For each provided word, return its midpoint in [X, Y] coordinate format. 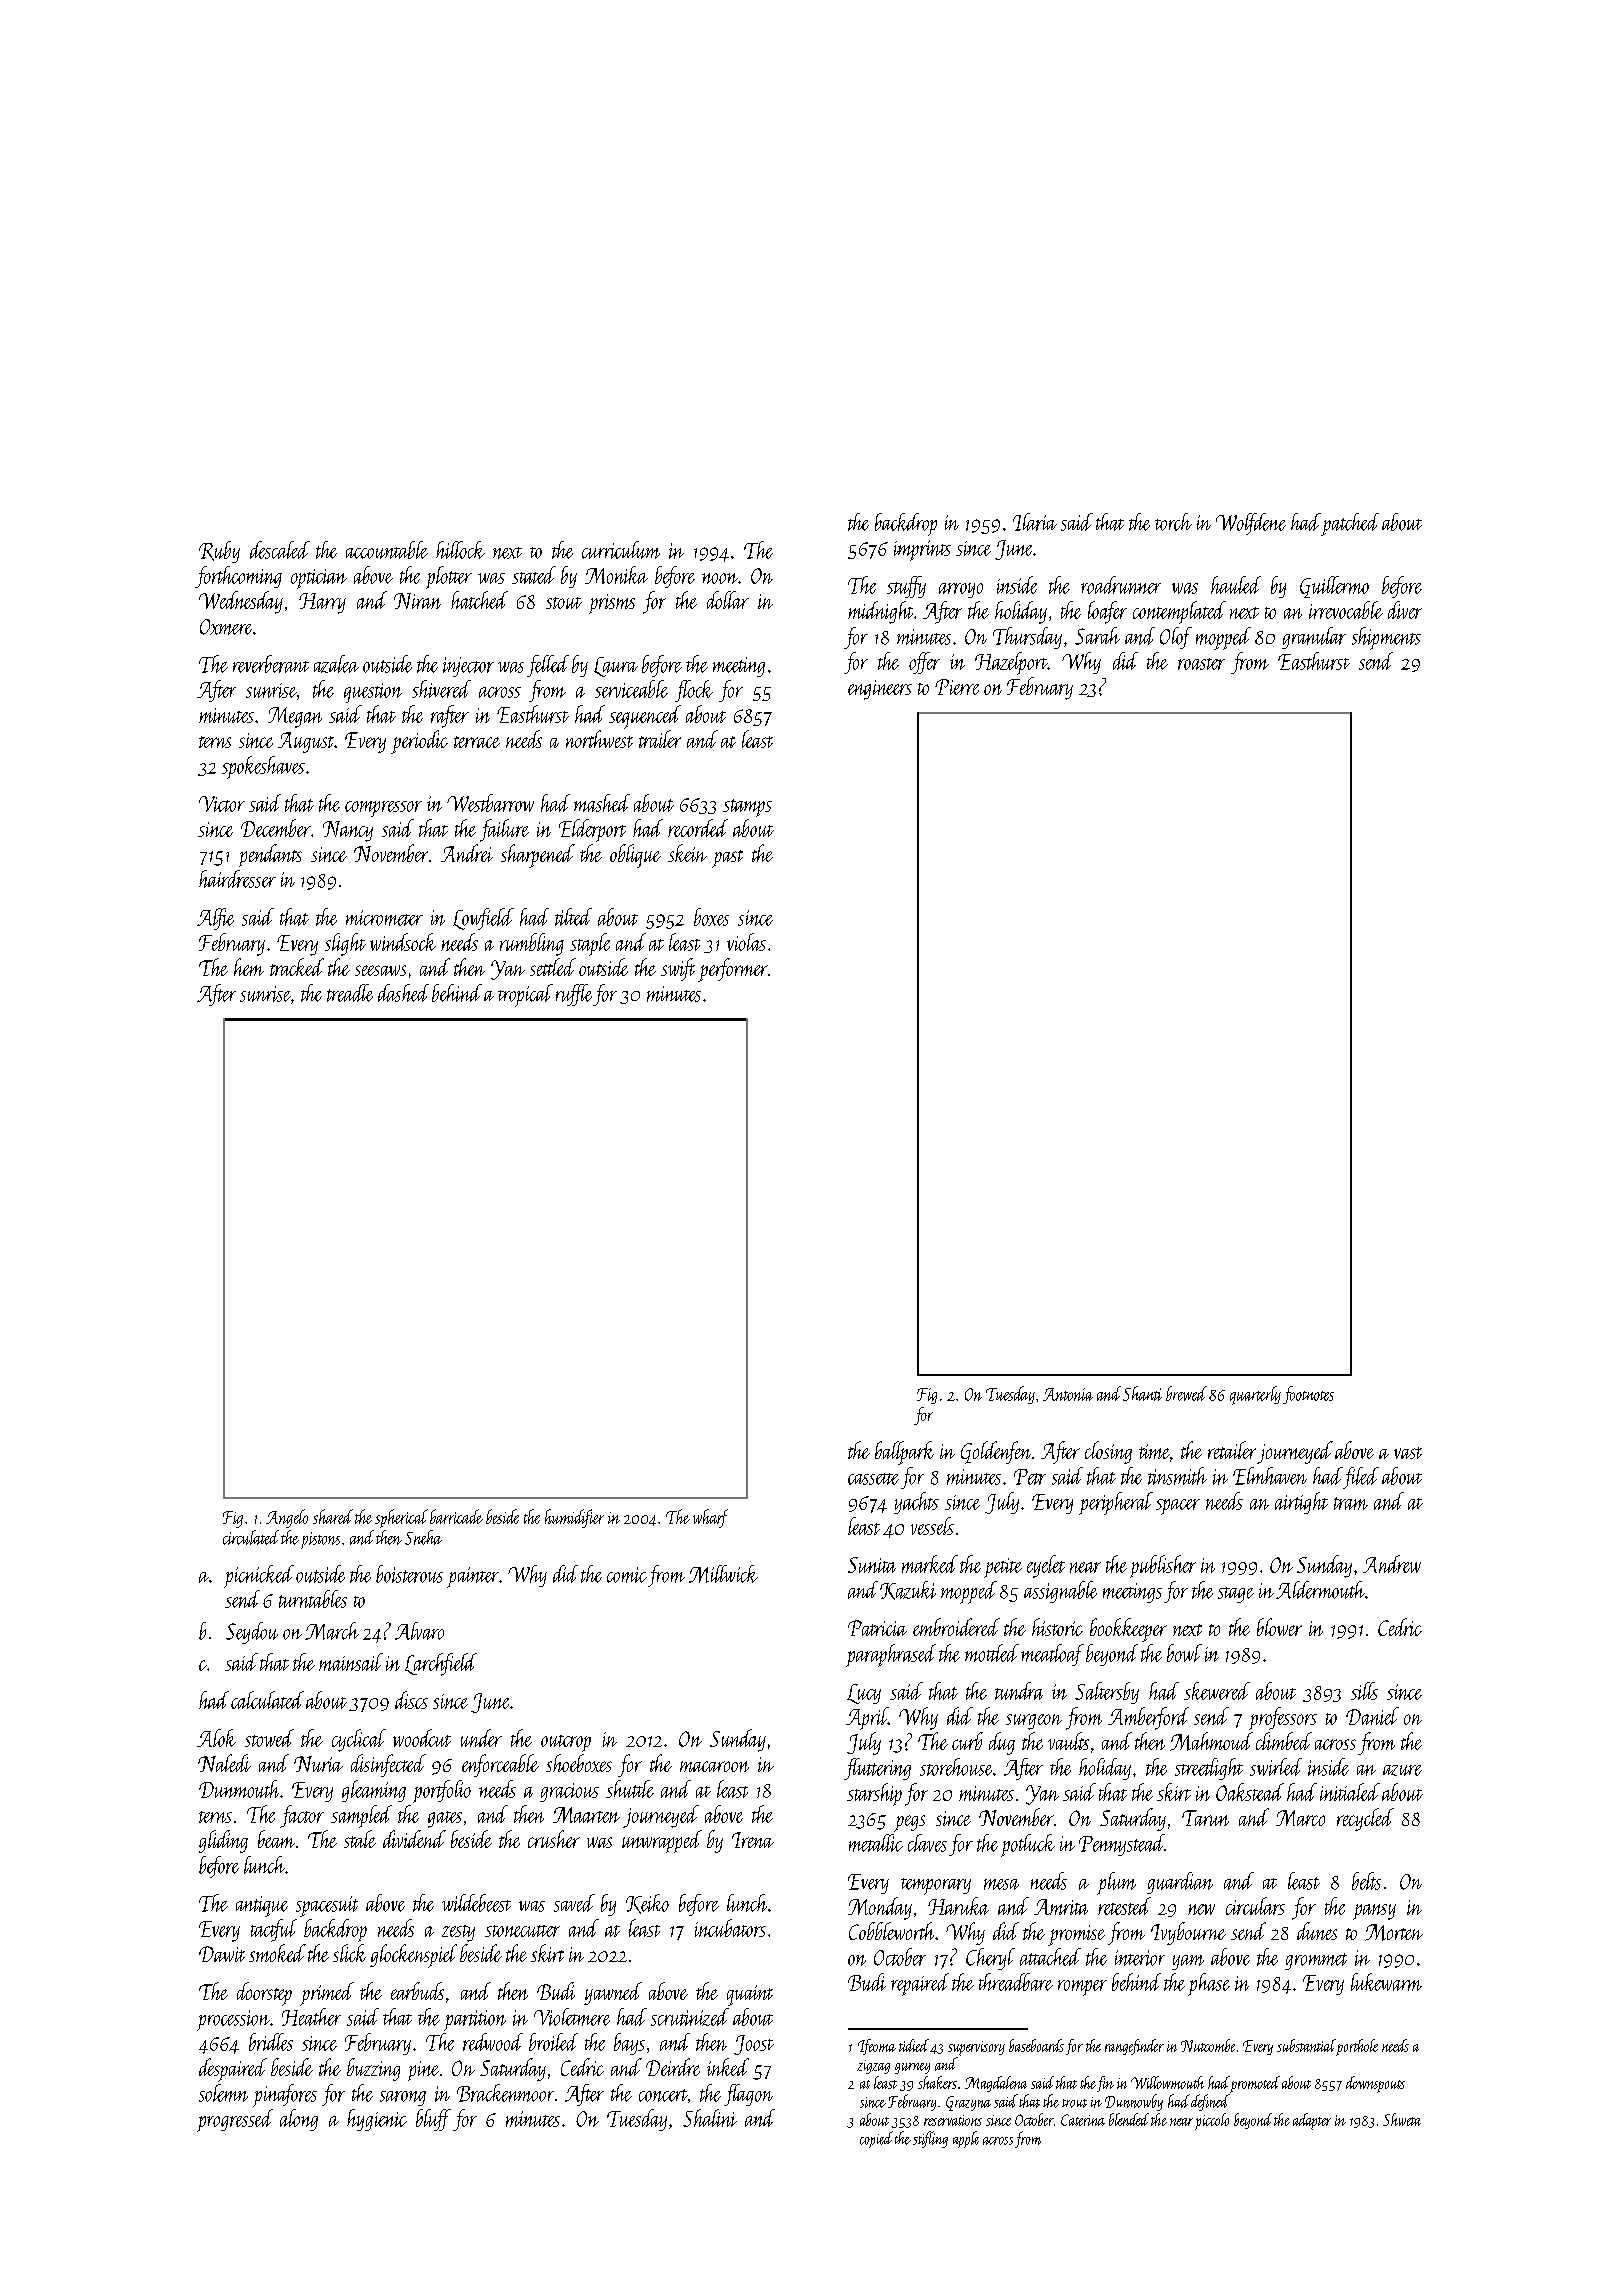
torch [1173, 522]
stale [360, 1839]
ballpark [904, 1453]
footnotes [1308, 1395]
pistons [320, 1540]
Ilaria [1035, 522]
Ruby [219, 552]
